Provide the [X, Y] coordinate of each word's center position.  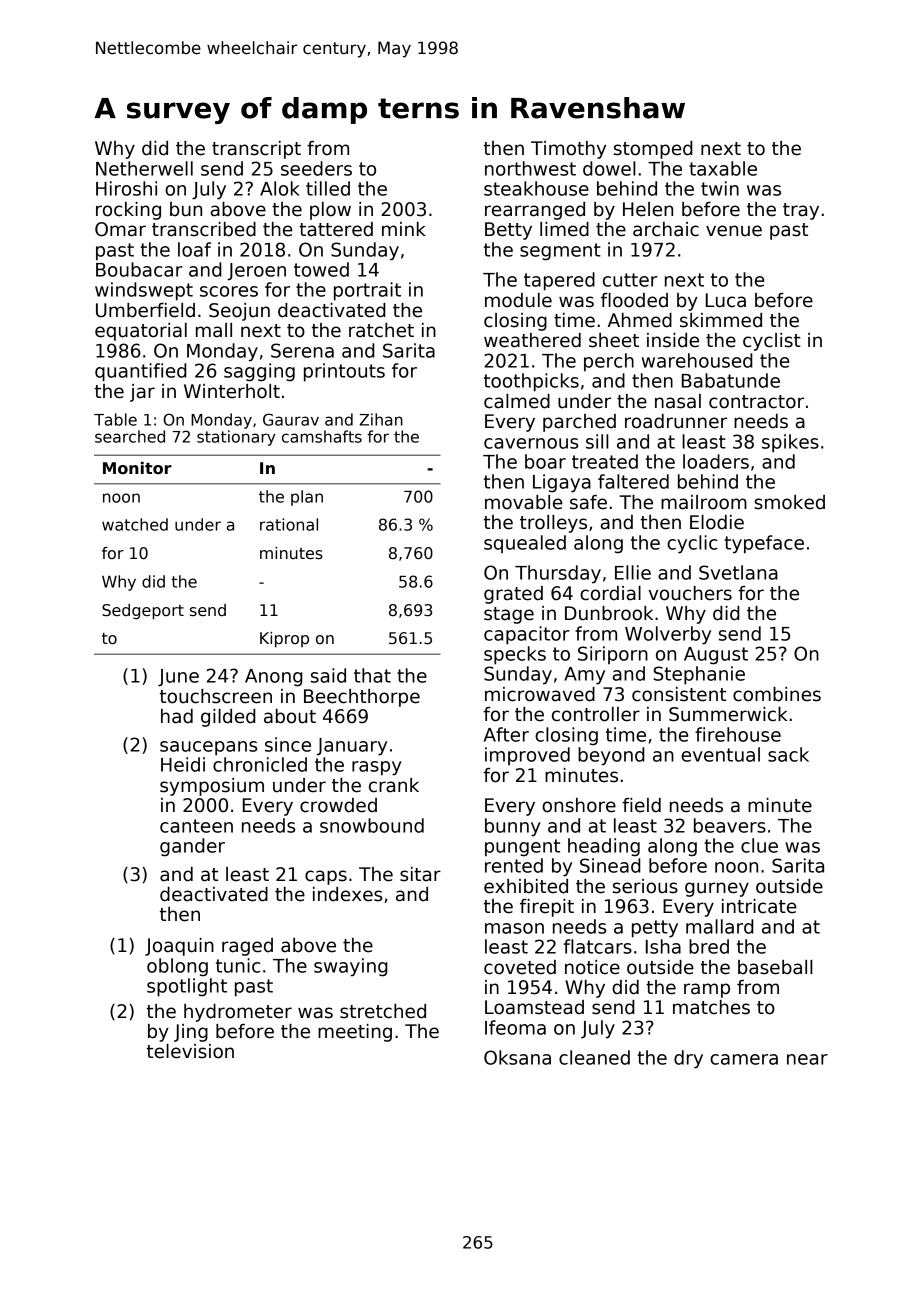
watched [135, 524]
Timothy [568, 150]
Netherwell [144, 168]
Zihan [381, 419]
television [190, 1051]
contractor [756, 402]
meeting [355, 1033]
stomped [653, 150]
